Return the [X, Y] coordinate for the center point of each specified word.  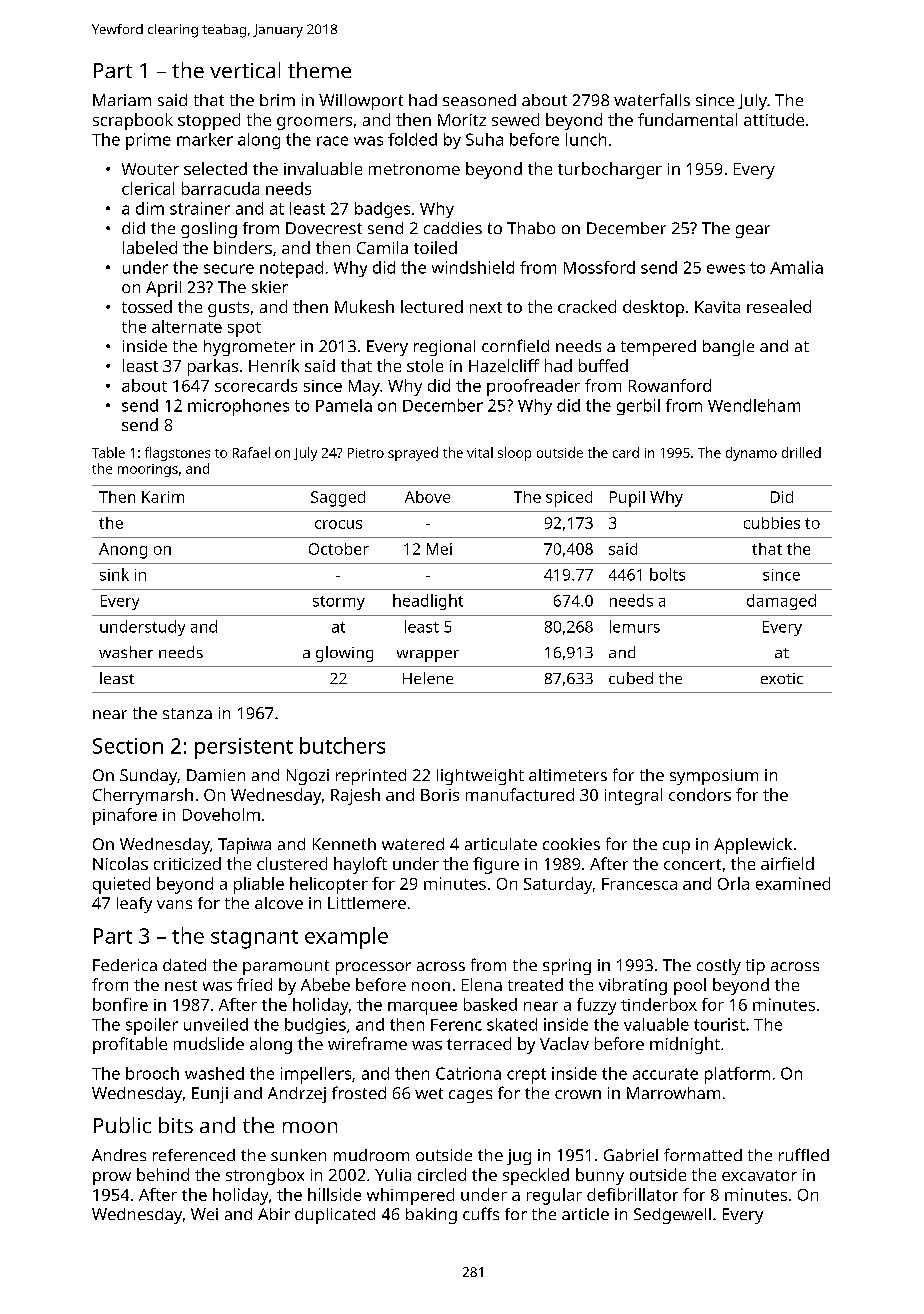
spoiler [152, 1026]
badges [382, 210]
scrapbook [133, 121]
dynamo [751, 454]
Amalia [796, 267]
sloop [514, 454]
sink [114, 574]
